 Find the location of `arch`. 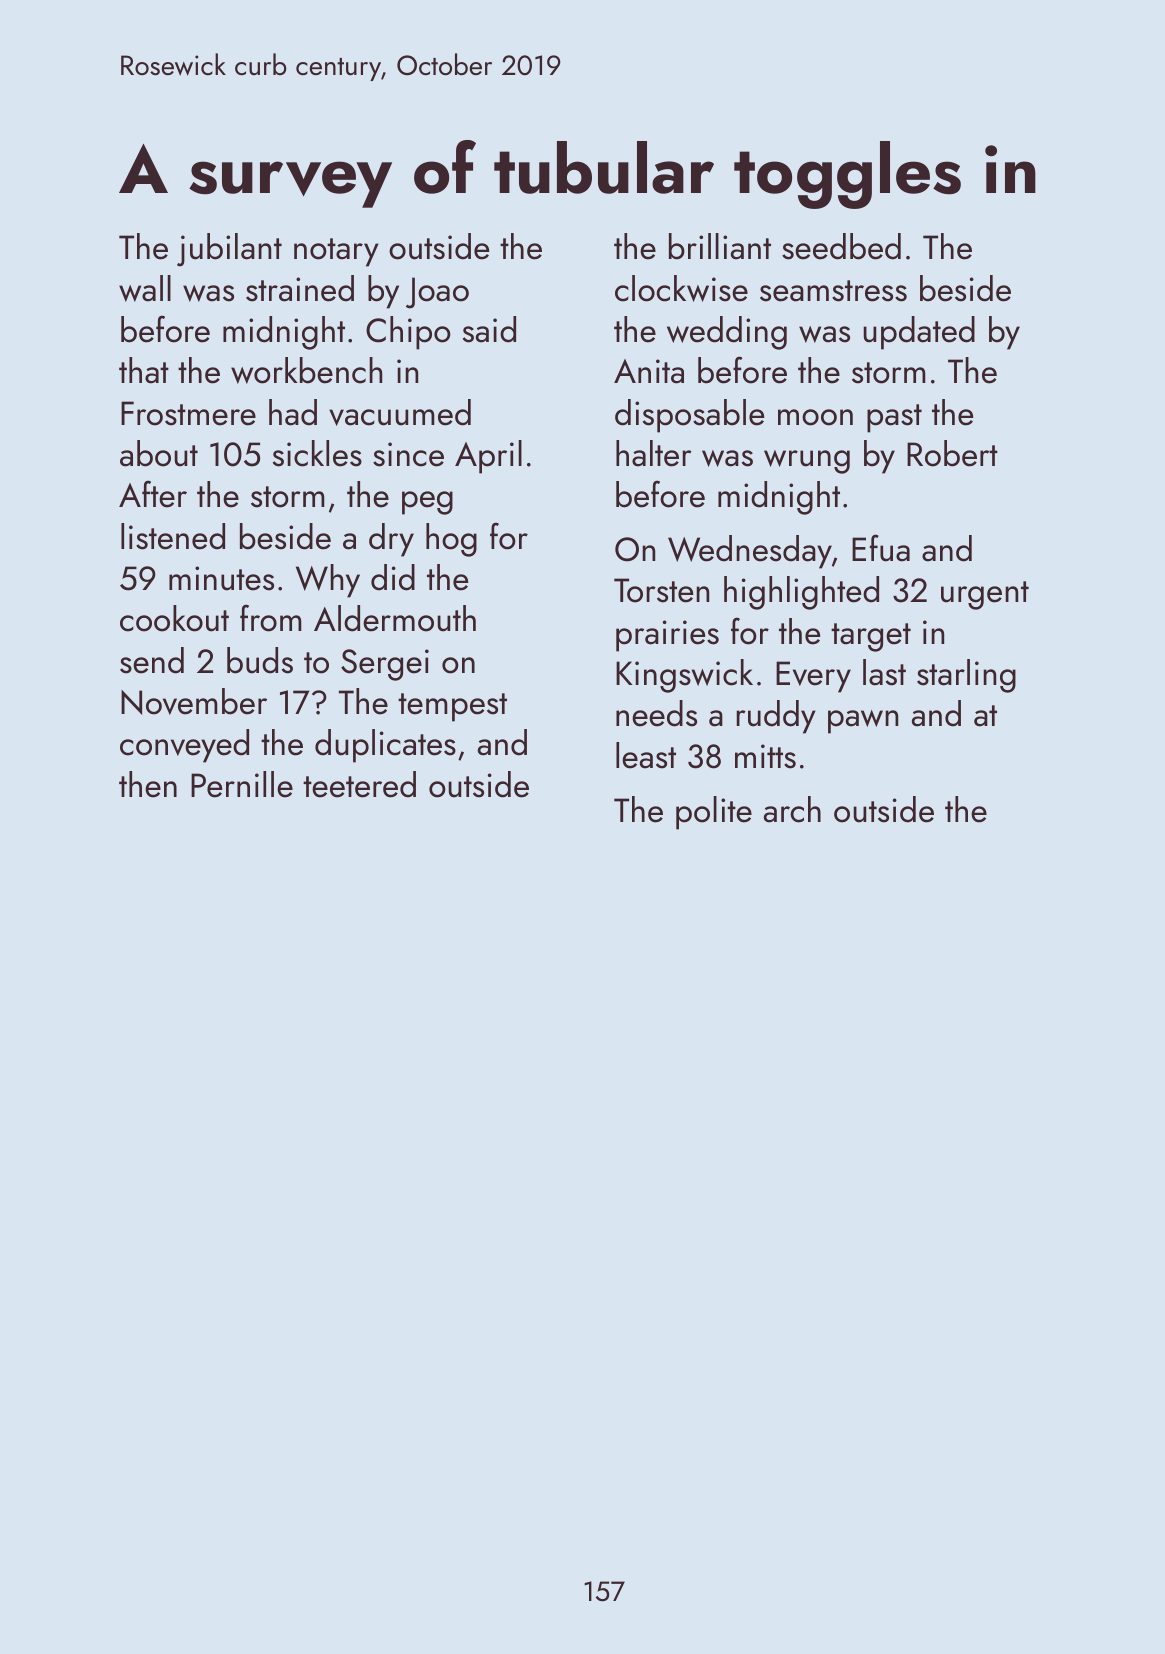

arch is located at coordinates (792, 809).
